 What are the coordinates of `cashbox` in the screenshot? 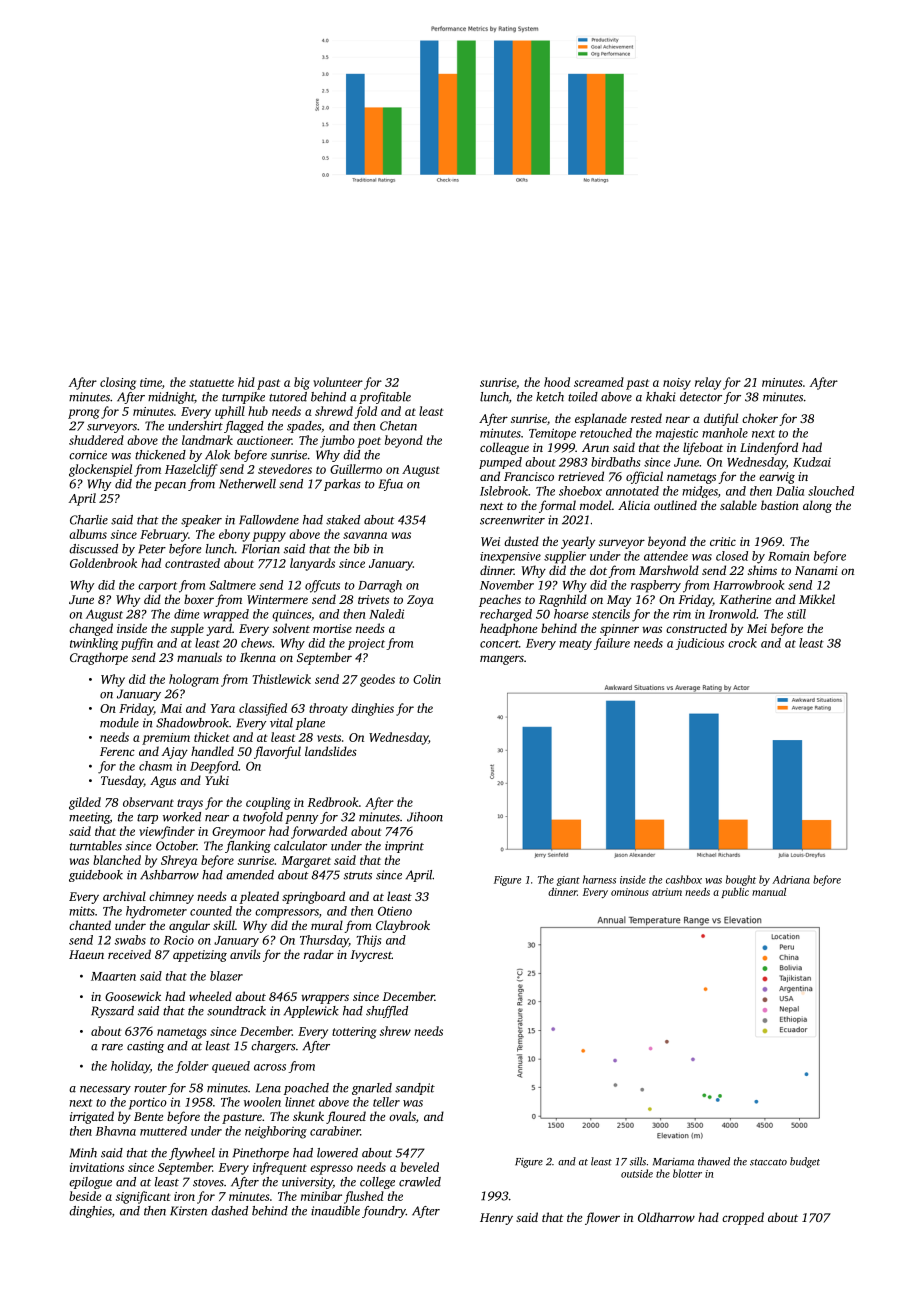 It's located at (684, 879).
